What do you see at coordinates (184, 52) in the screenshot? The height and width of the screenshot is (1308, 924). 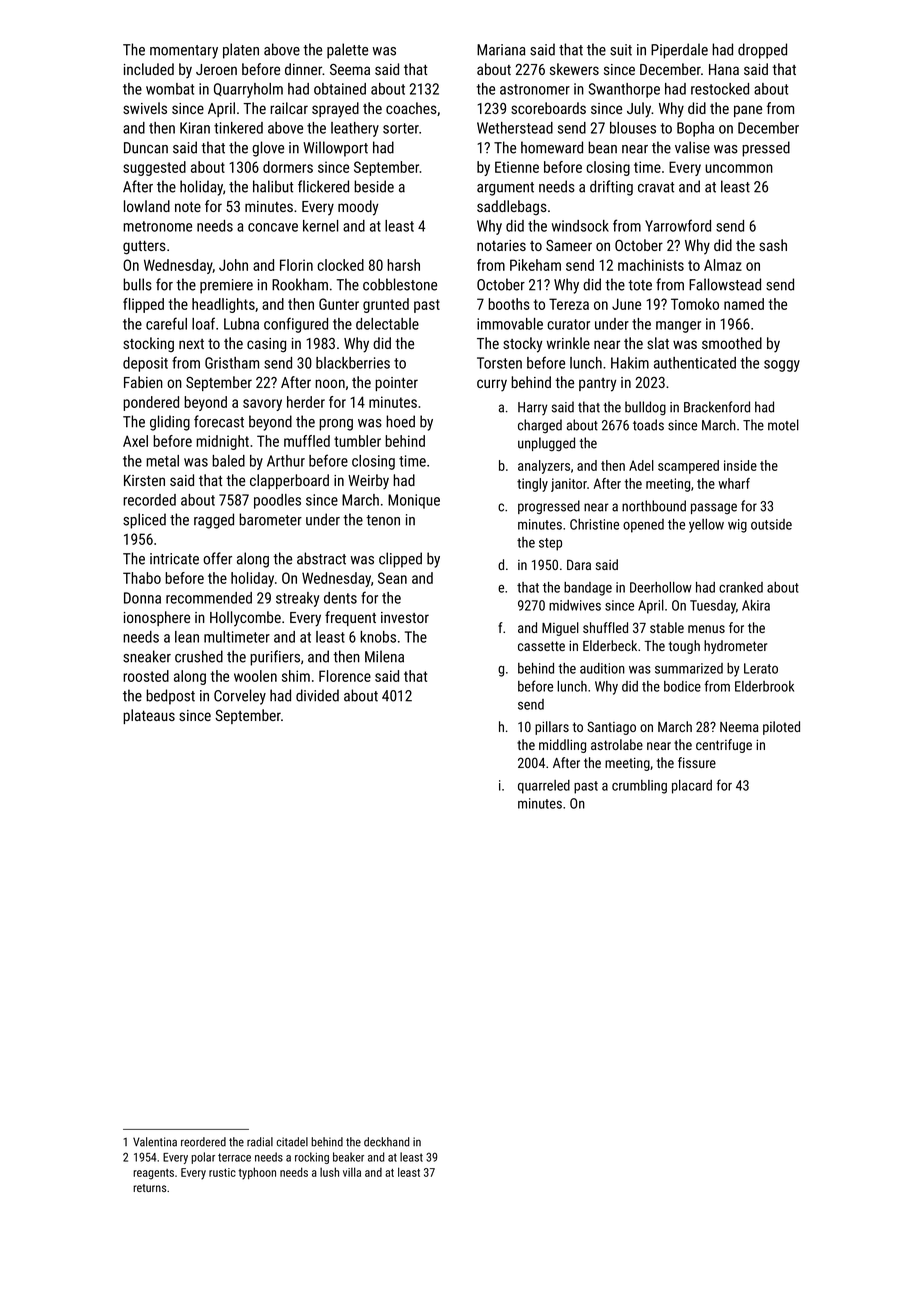 I see `momentary` at bounding box center [184, 52].
